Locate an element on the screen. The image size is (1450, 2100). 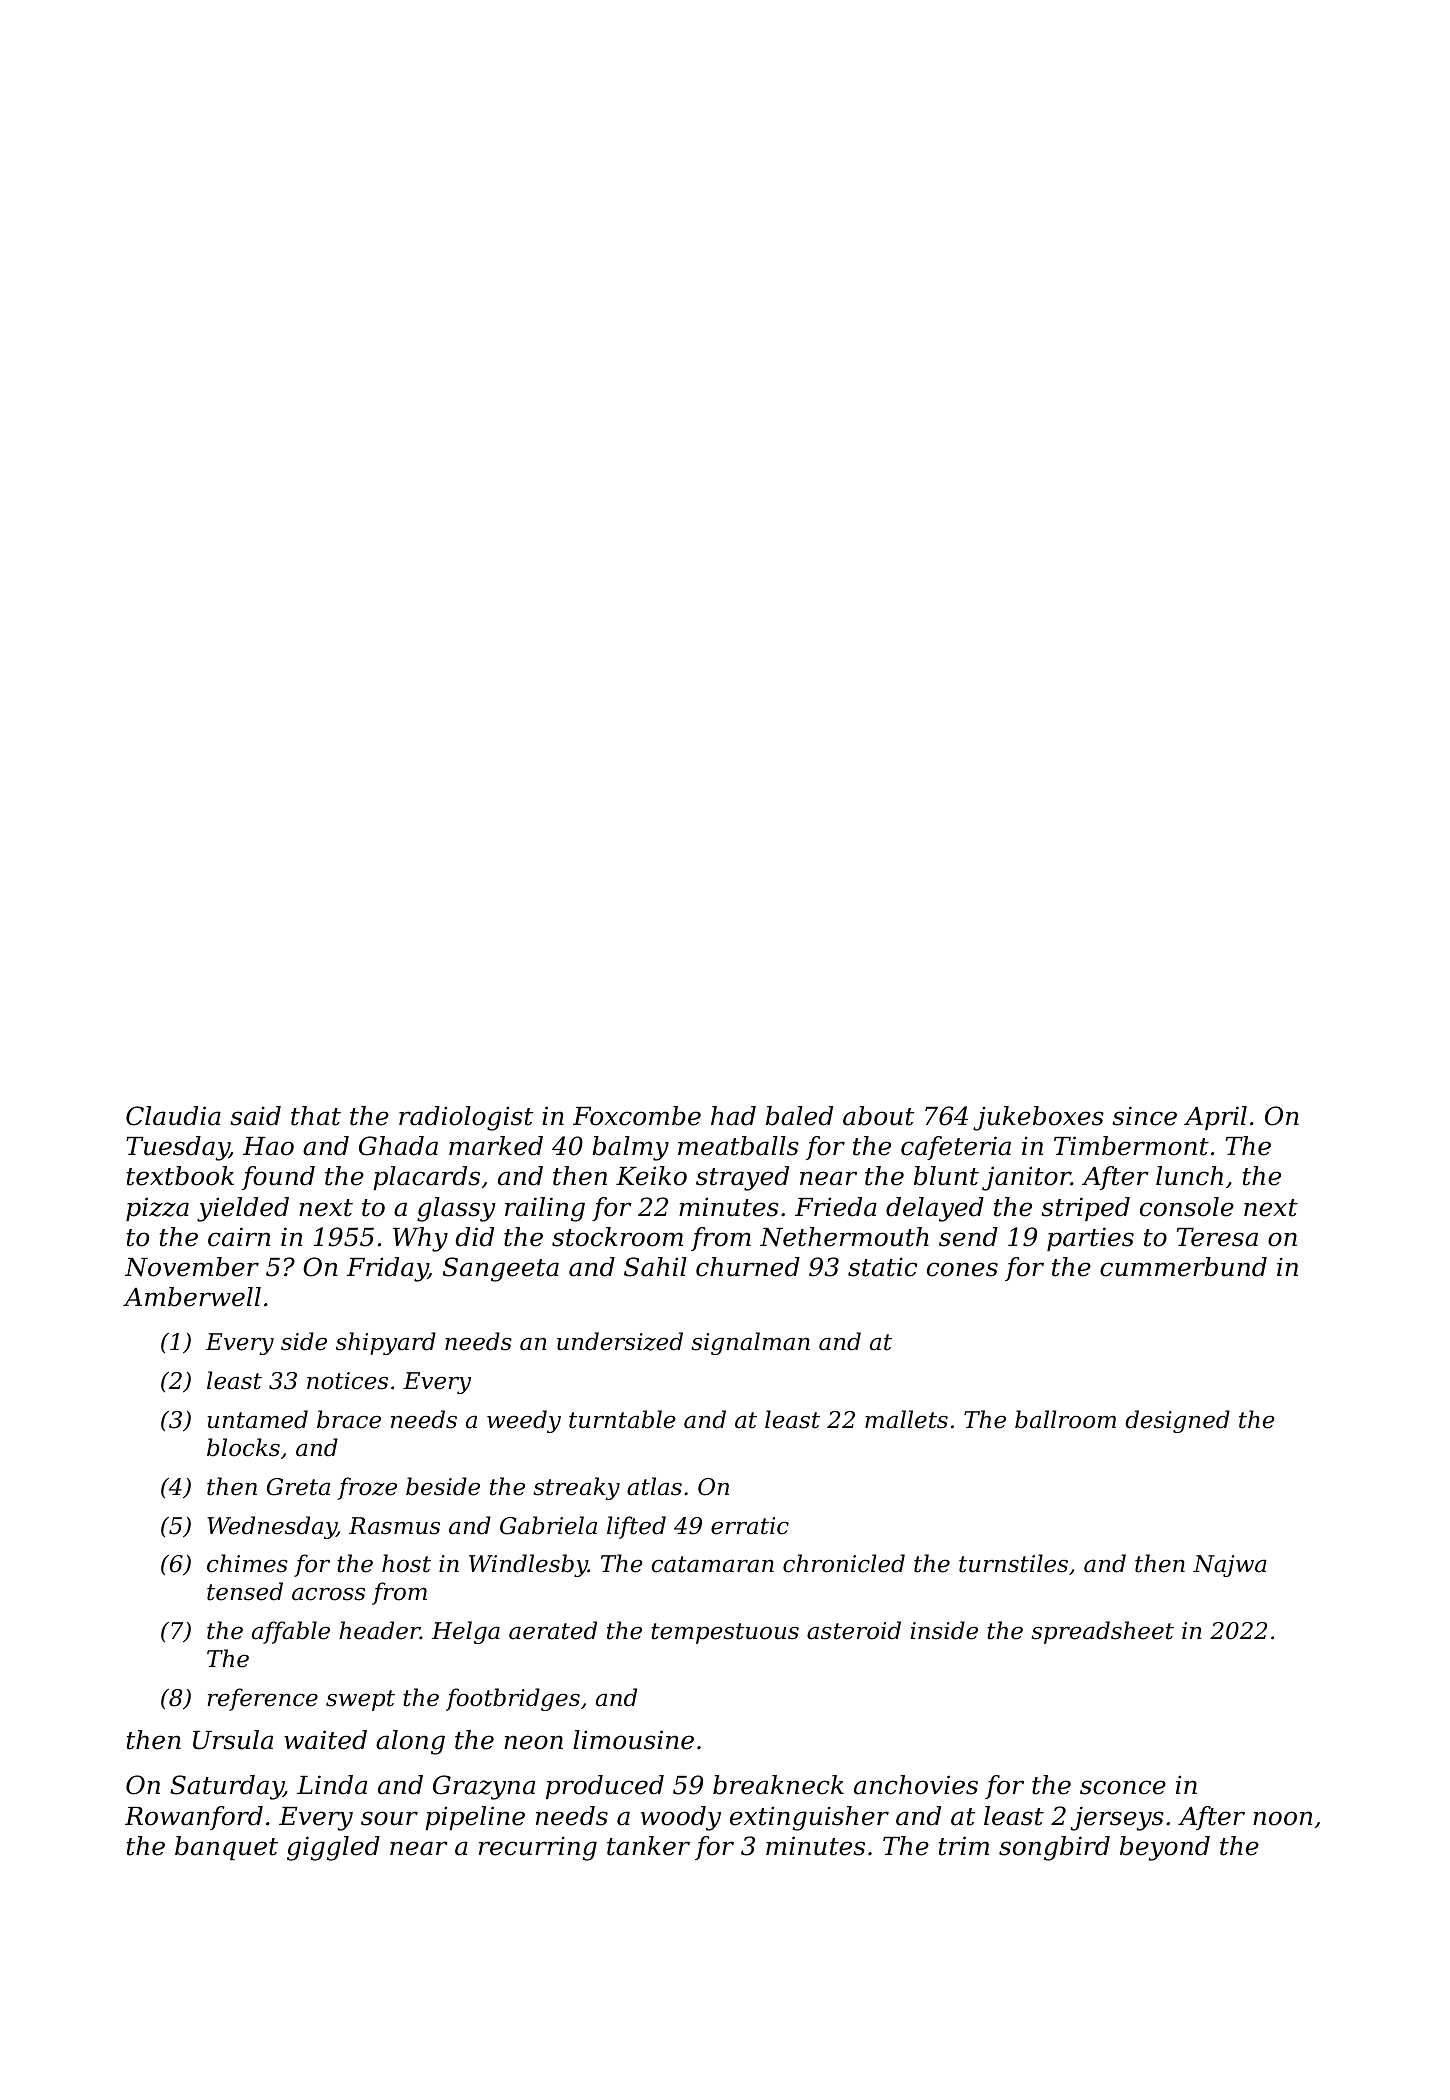
send is located at coordinates (968, 1237).
